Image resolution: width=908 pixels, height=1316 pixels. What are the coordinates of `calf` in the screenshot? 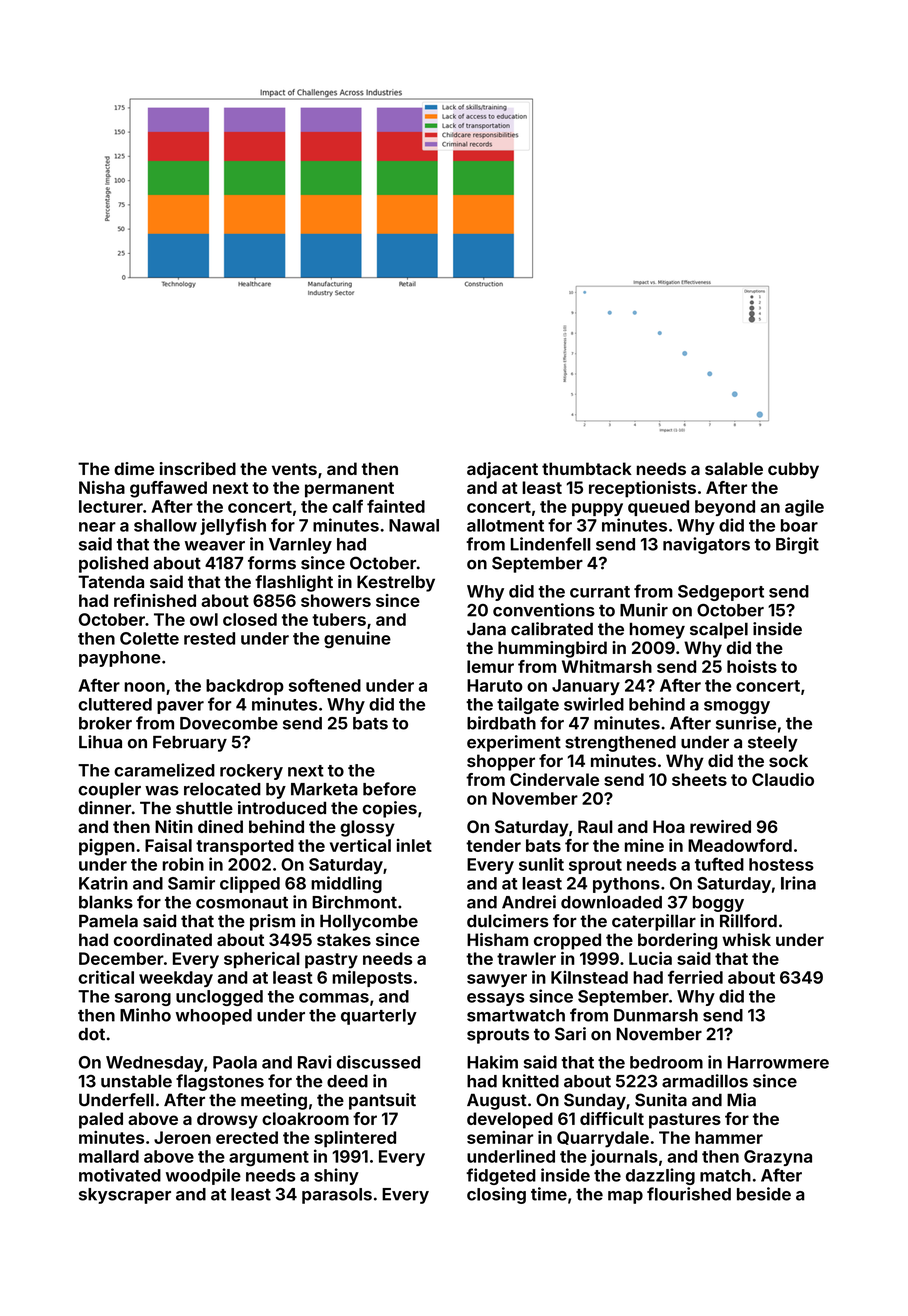 It's located at (347, 506).
